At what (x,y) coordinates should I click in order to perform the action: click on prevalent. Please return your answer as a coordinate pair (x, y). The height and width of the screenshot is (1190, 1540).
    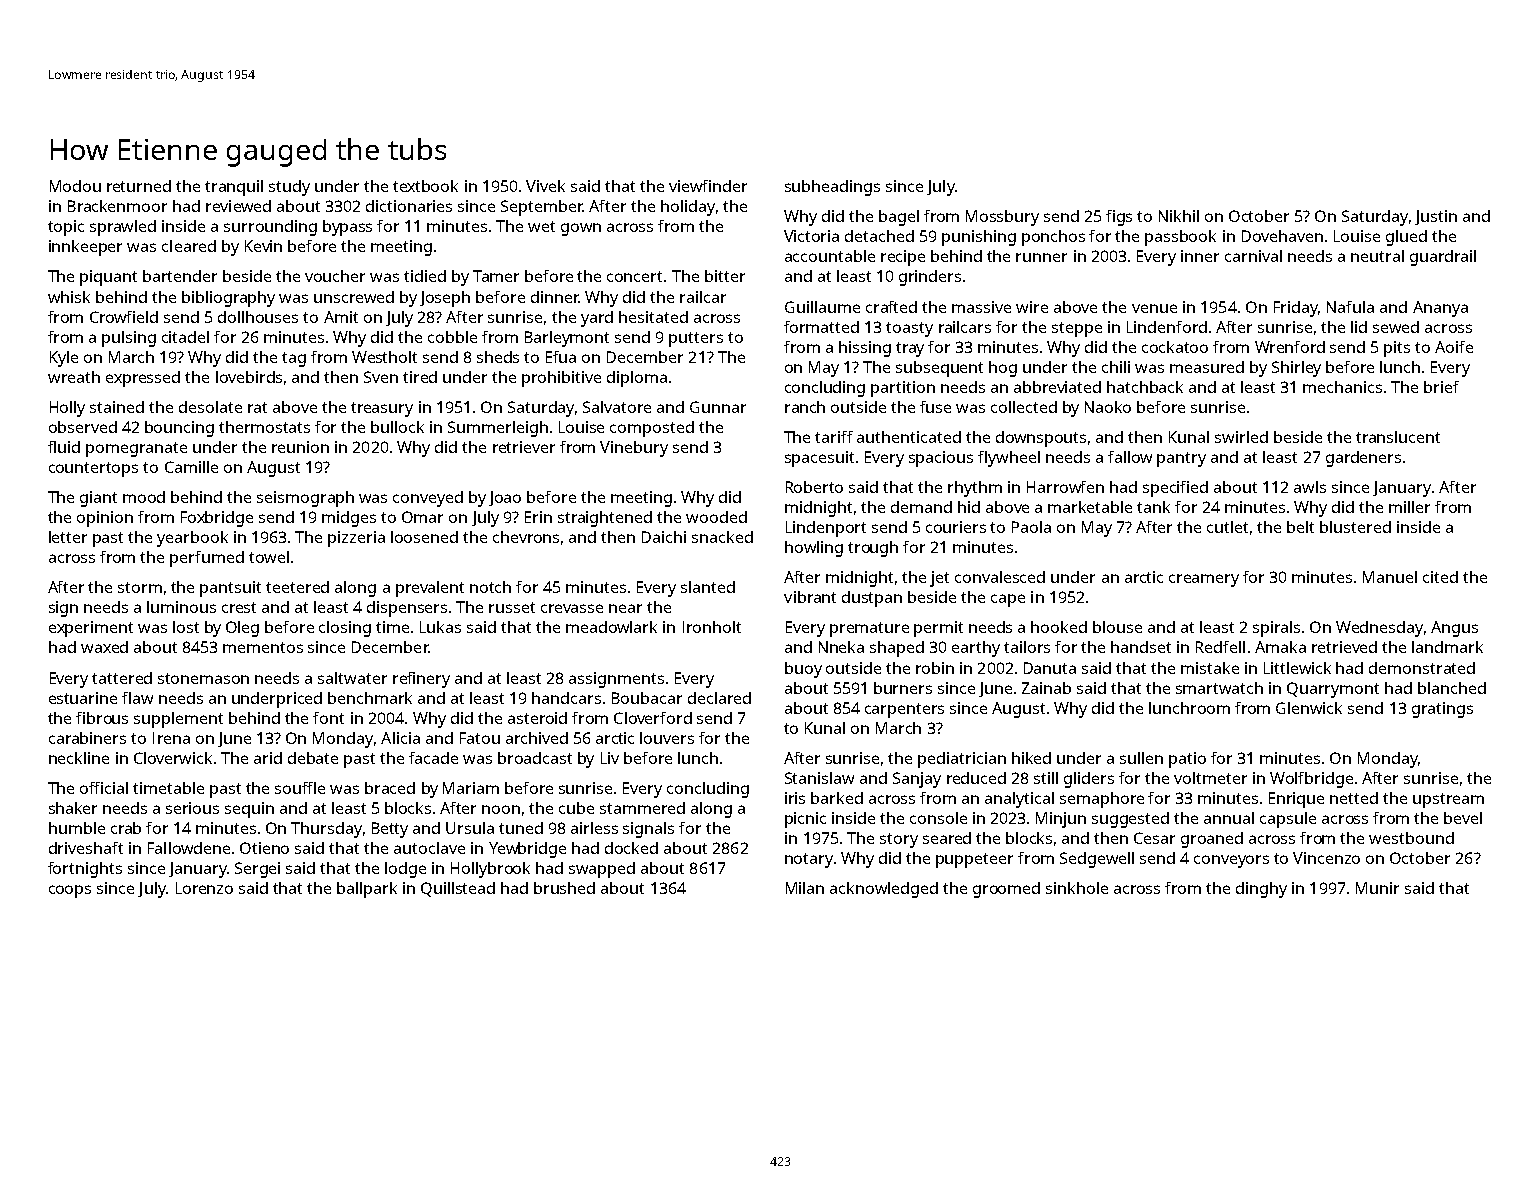
    Looking at the image, I should click on (430, 589).
